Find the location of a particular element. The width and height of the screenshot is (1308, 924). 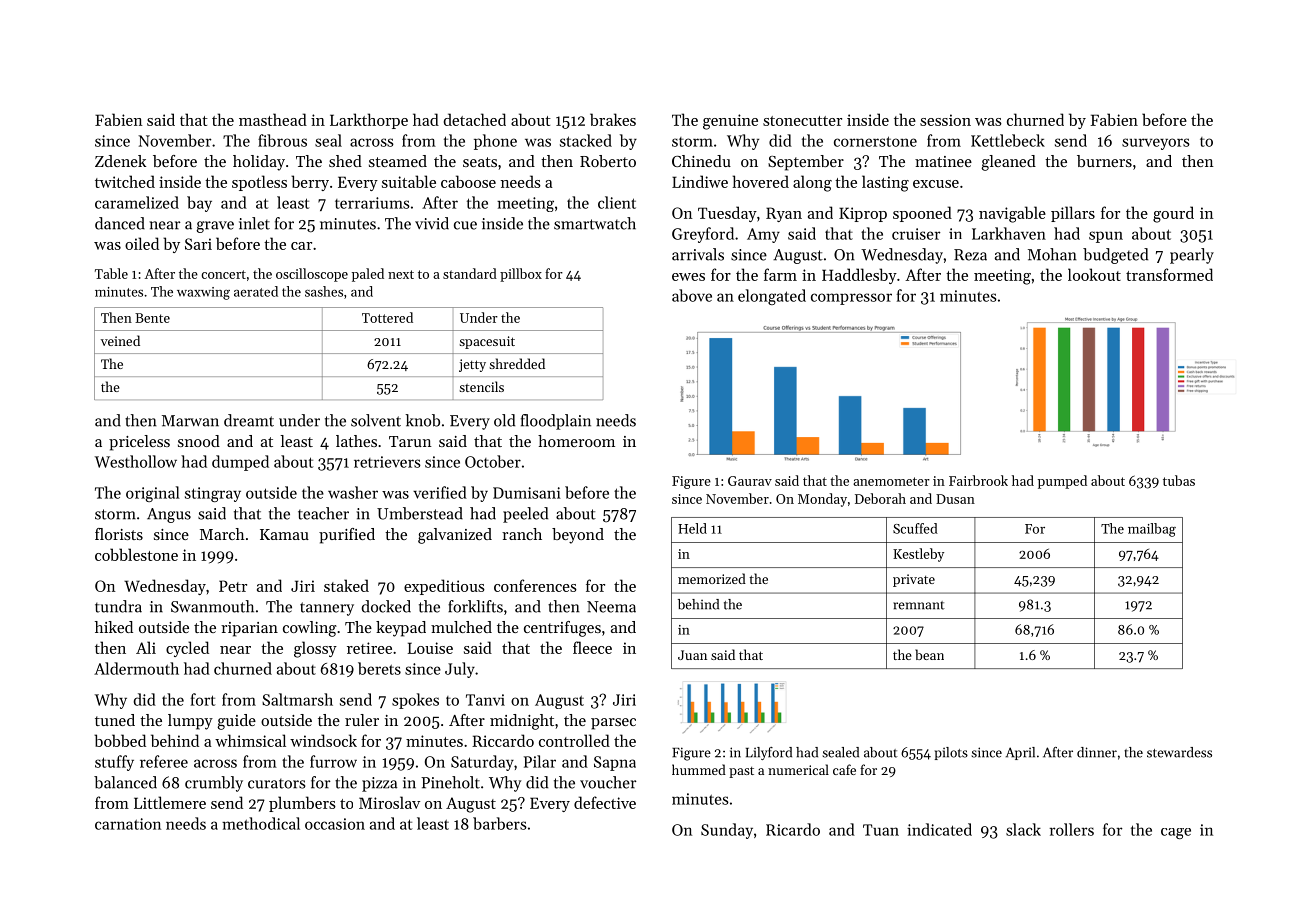

methodical is located at coordinates (261, 823).
